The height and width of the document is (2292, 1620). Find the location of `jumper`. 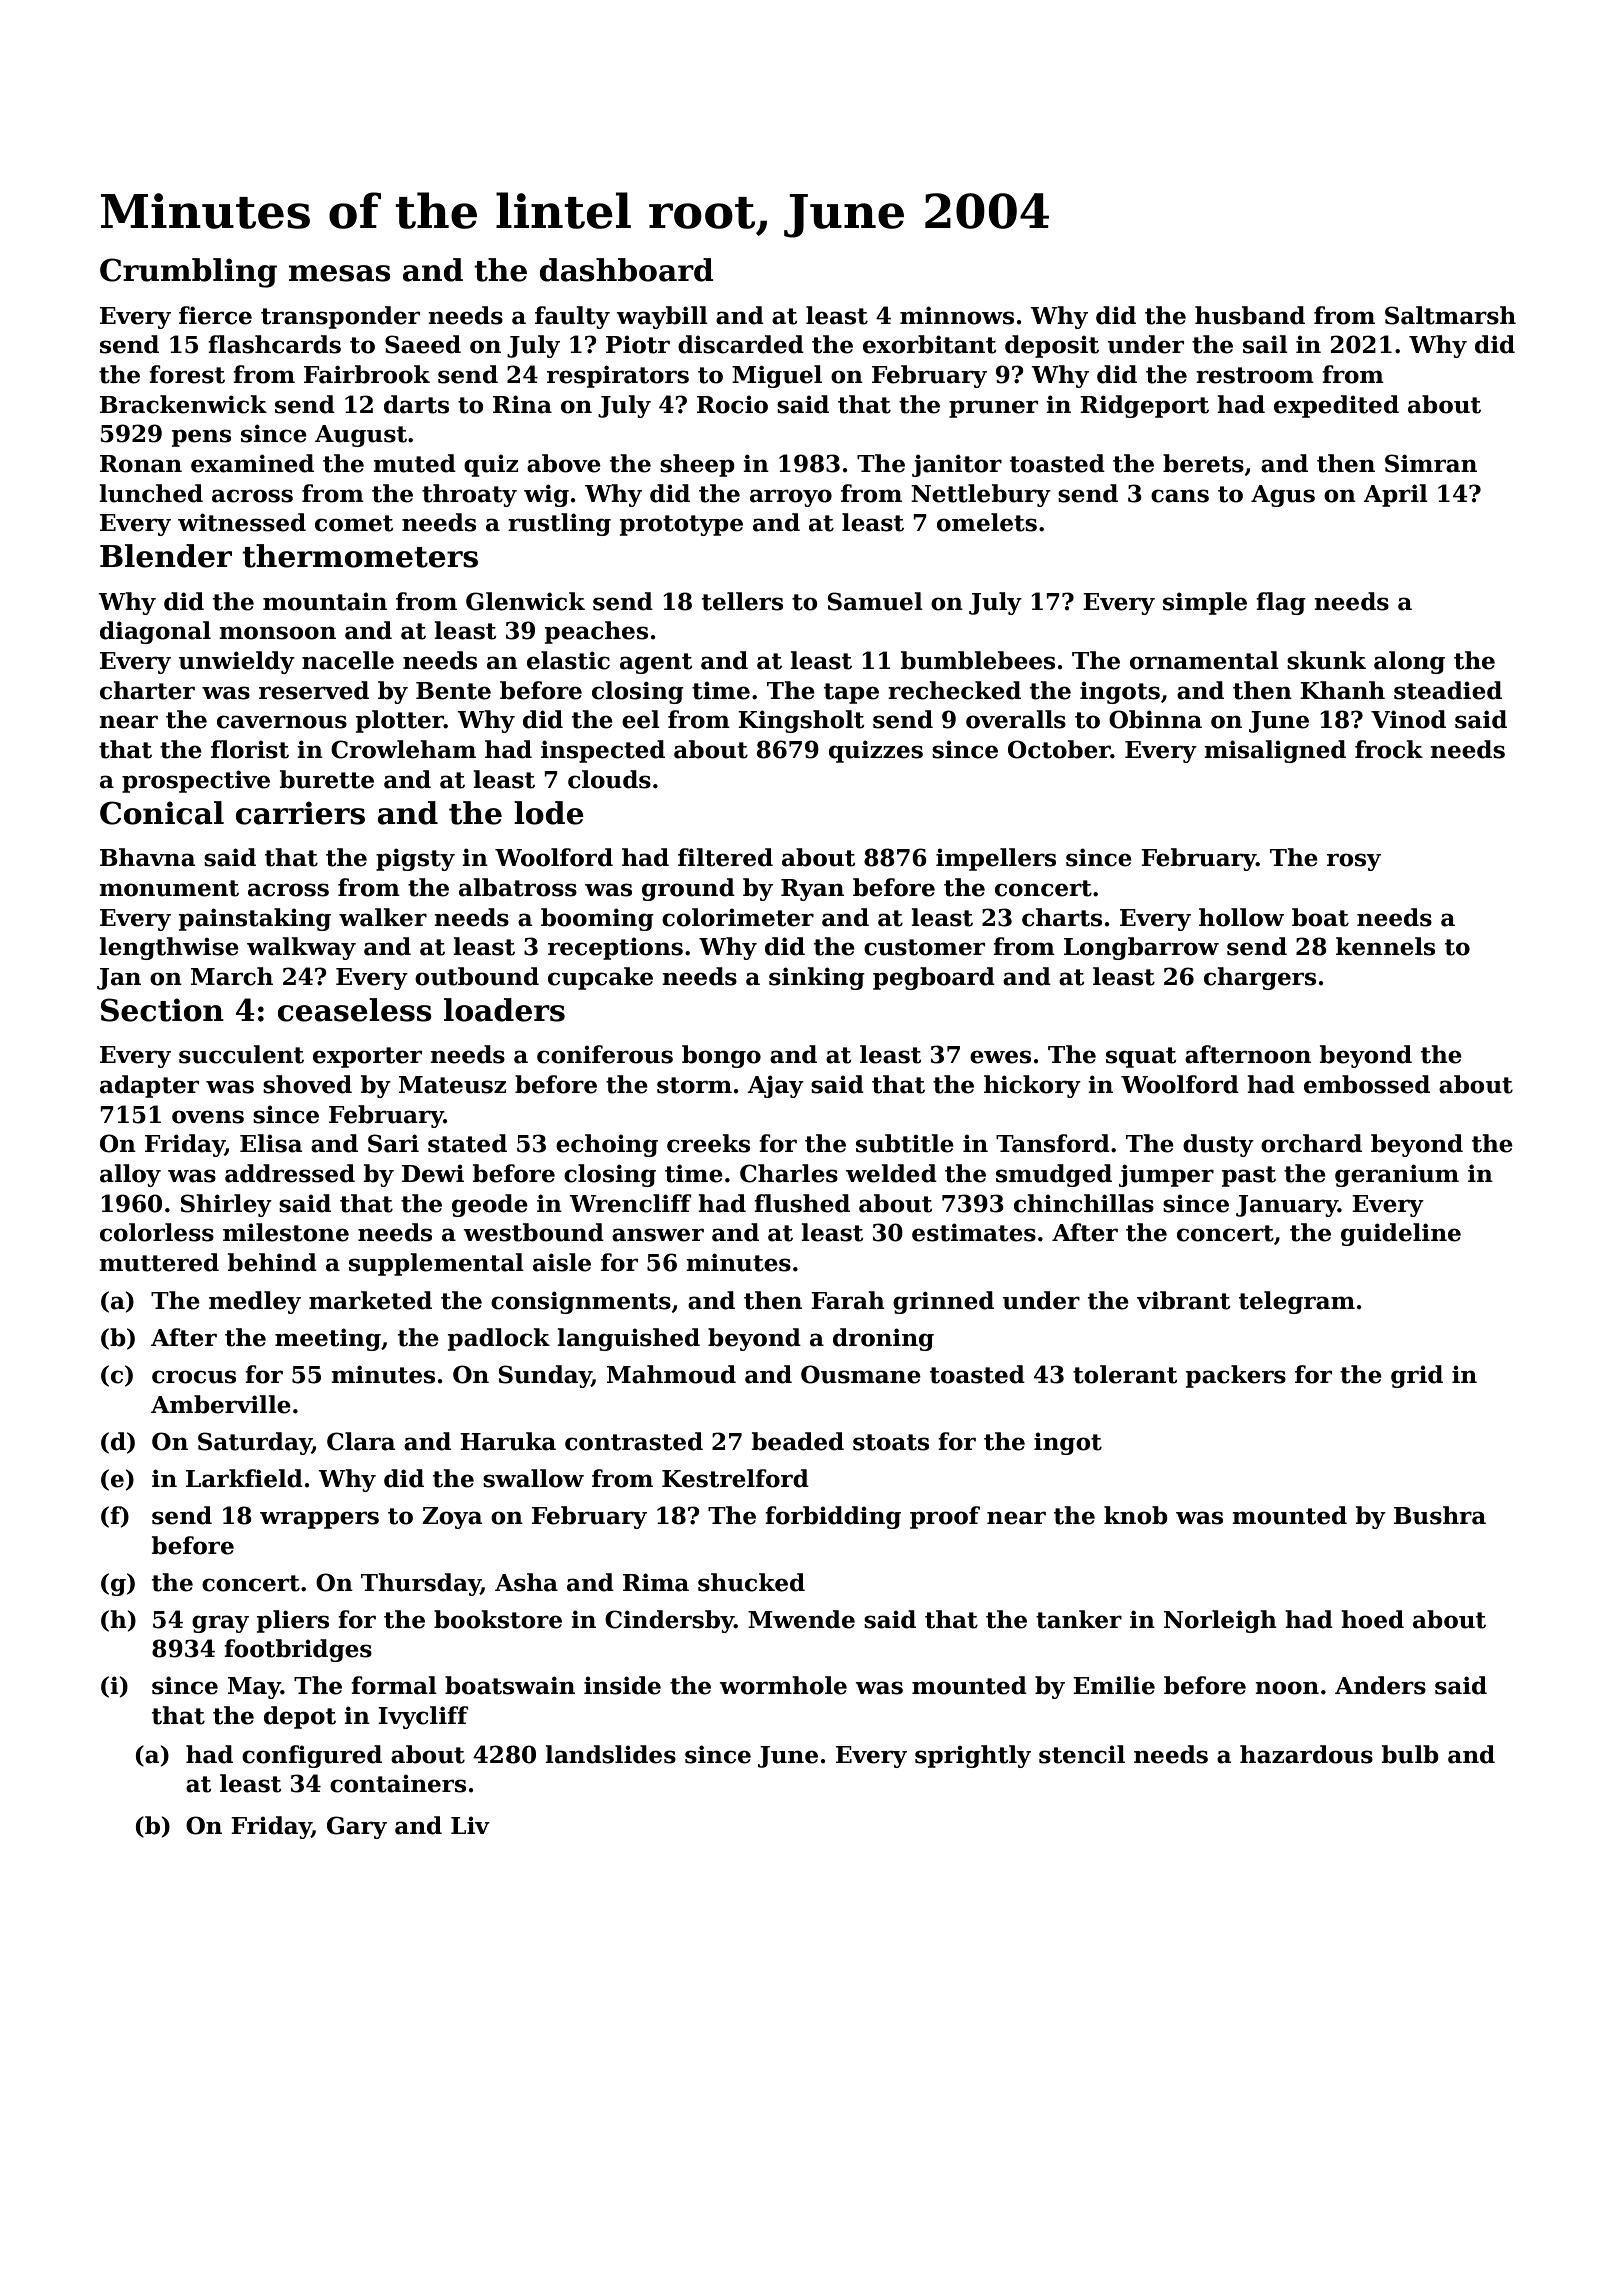

jumper is located at coordinates (1166, 1175).
